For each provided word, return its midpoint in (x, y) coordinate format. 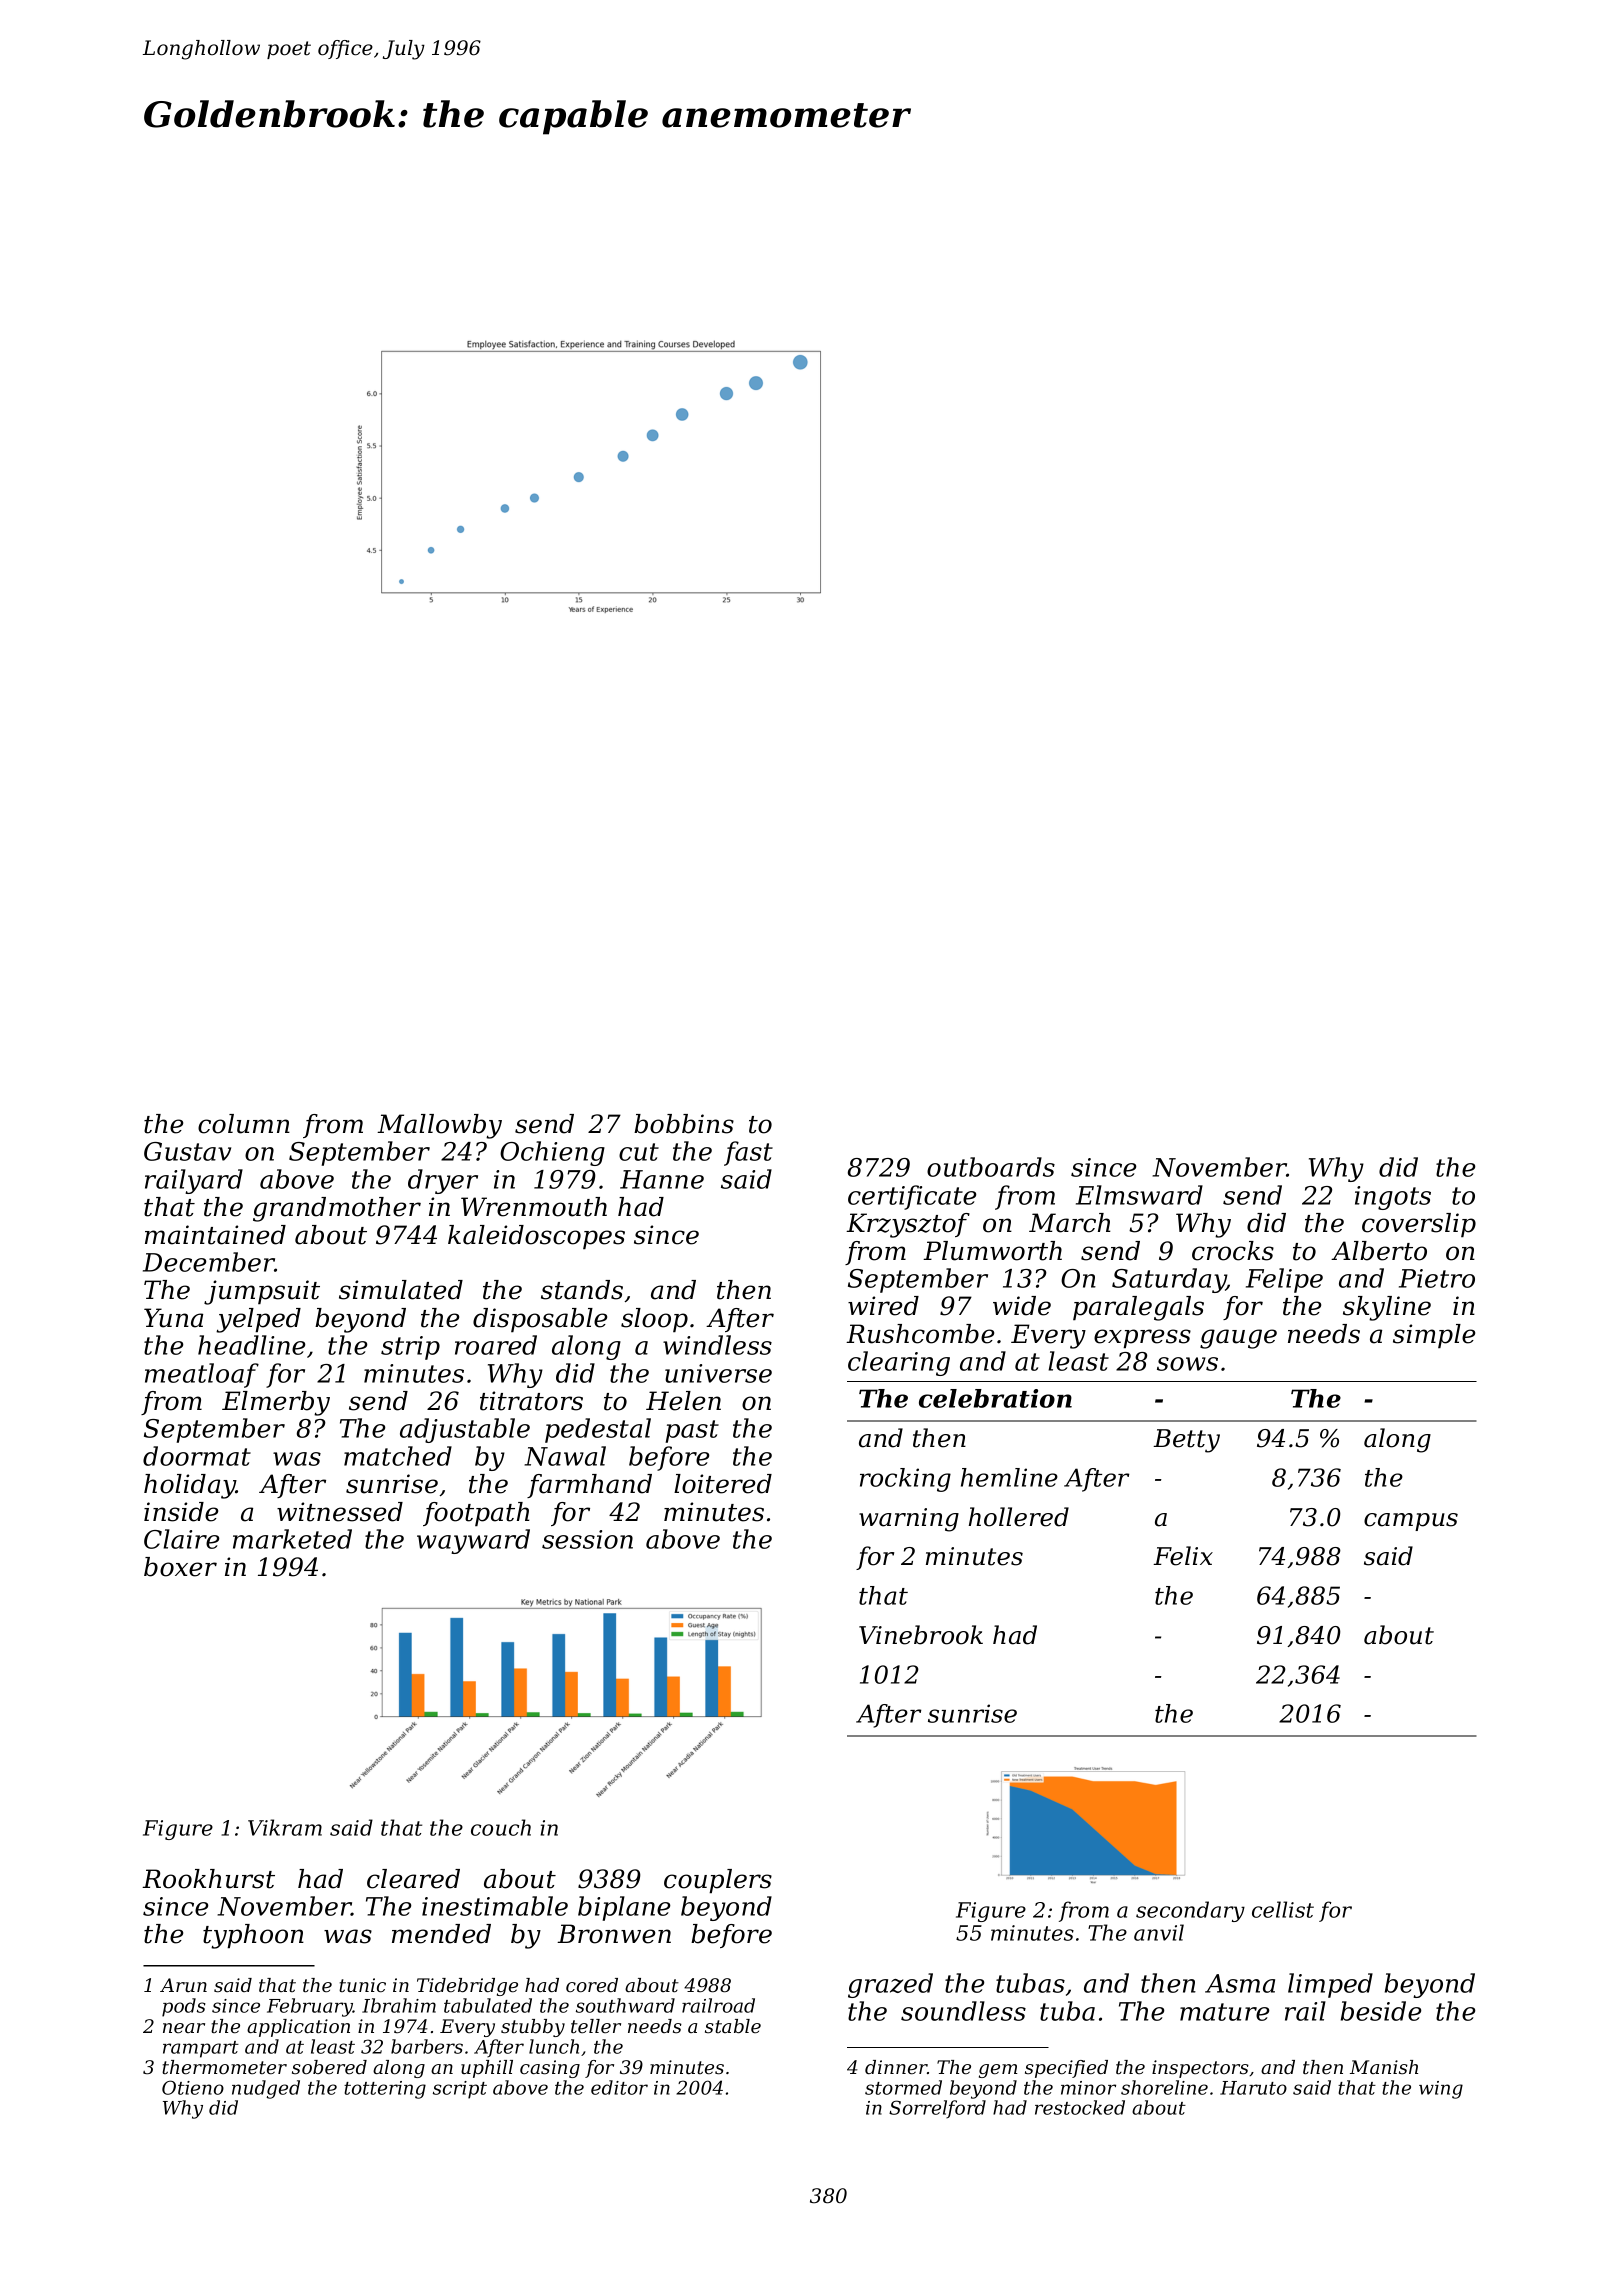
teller (596, 2026)
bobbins (684, 1124)
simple (1434, 1336)
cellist (1283, 1909)
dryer (443, 1181)
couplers (718, 1881)
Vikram (285, 1827)
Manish (1384, 2067)
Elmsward (1139, 1195)
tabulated (488, 2005)
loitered (723, 1484)
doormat (197, 1456)
